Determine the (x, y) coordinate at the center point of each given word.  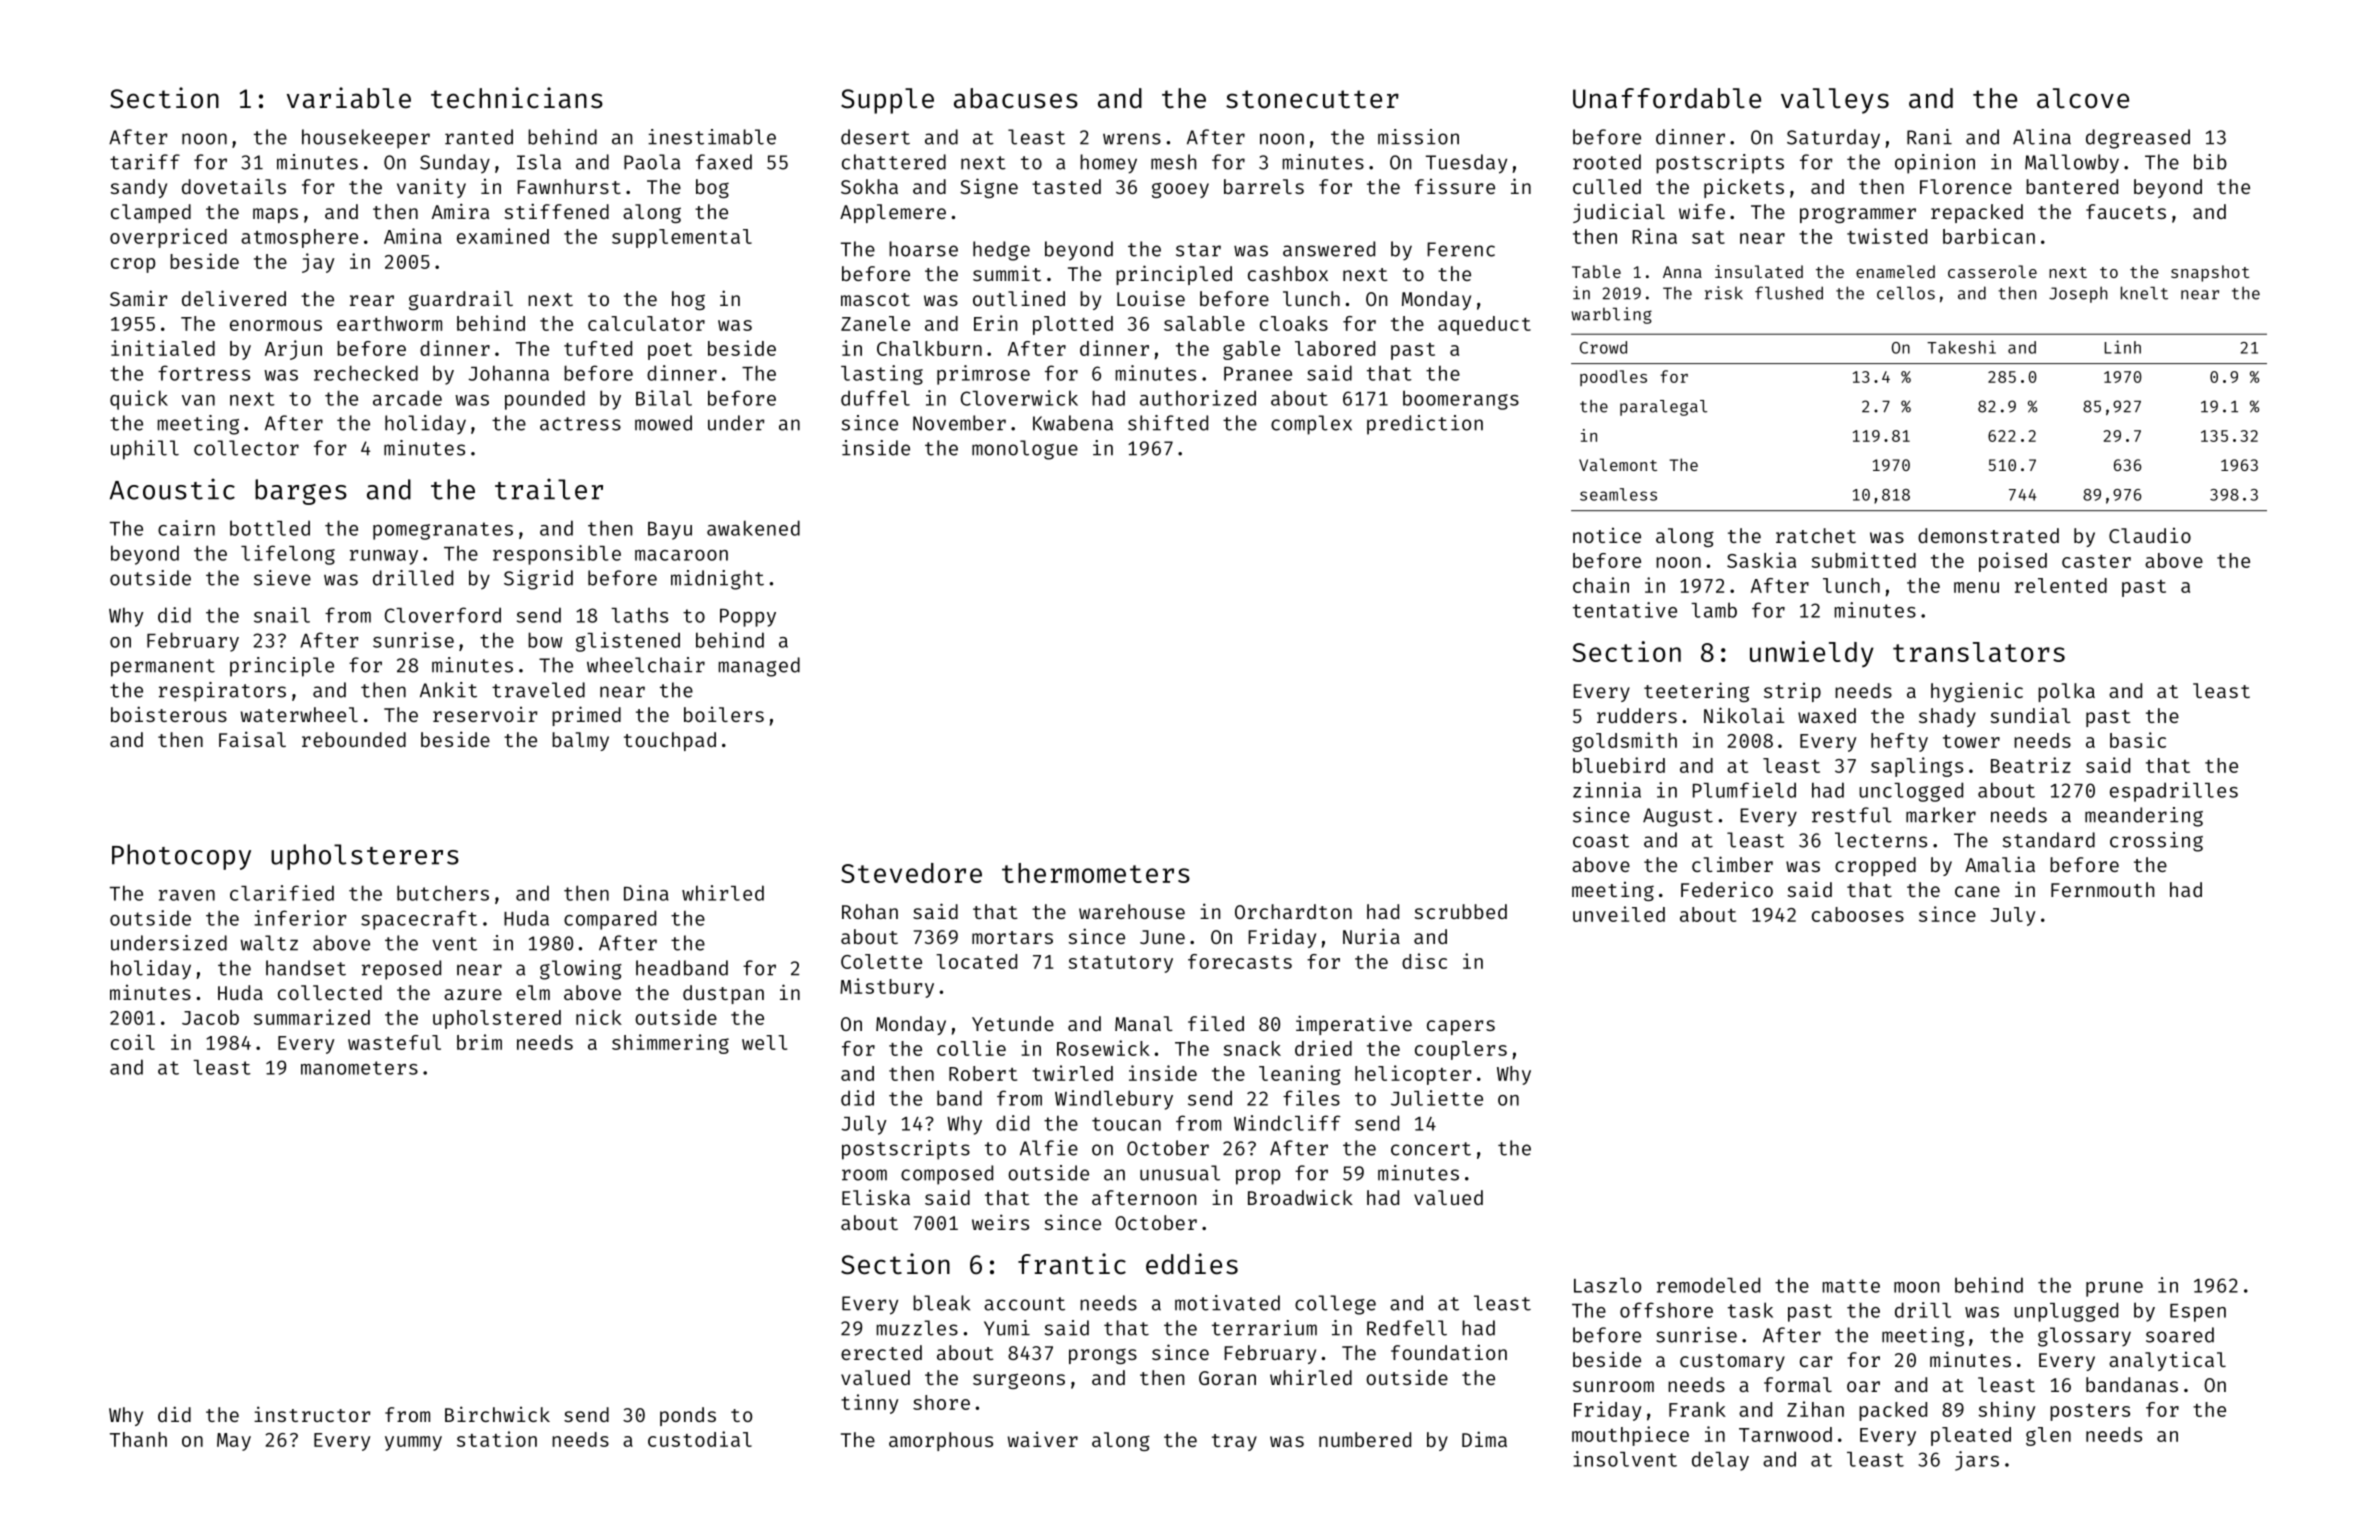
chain (1601, 585)
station (497, 1439)
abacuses (1016, 98)
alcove (2083, 98)
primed (586, 716)
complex (1311, 425)
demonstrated (1988, 535)
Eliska (876, 1197)
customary (1732, 1362)
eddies (1192, 1264)
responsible (557, 555)
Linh (2123, 347)
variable (349, 98)
